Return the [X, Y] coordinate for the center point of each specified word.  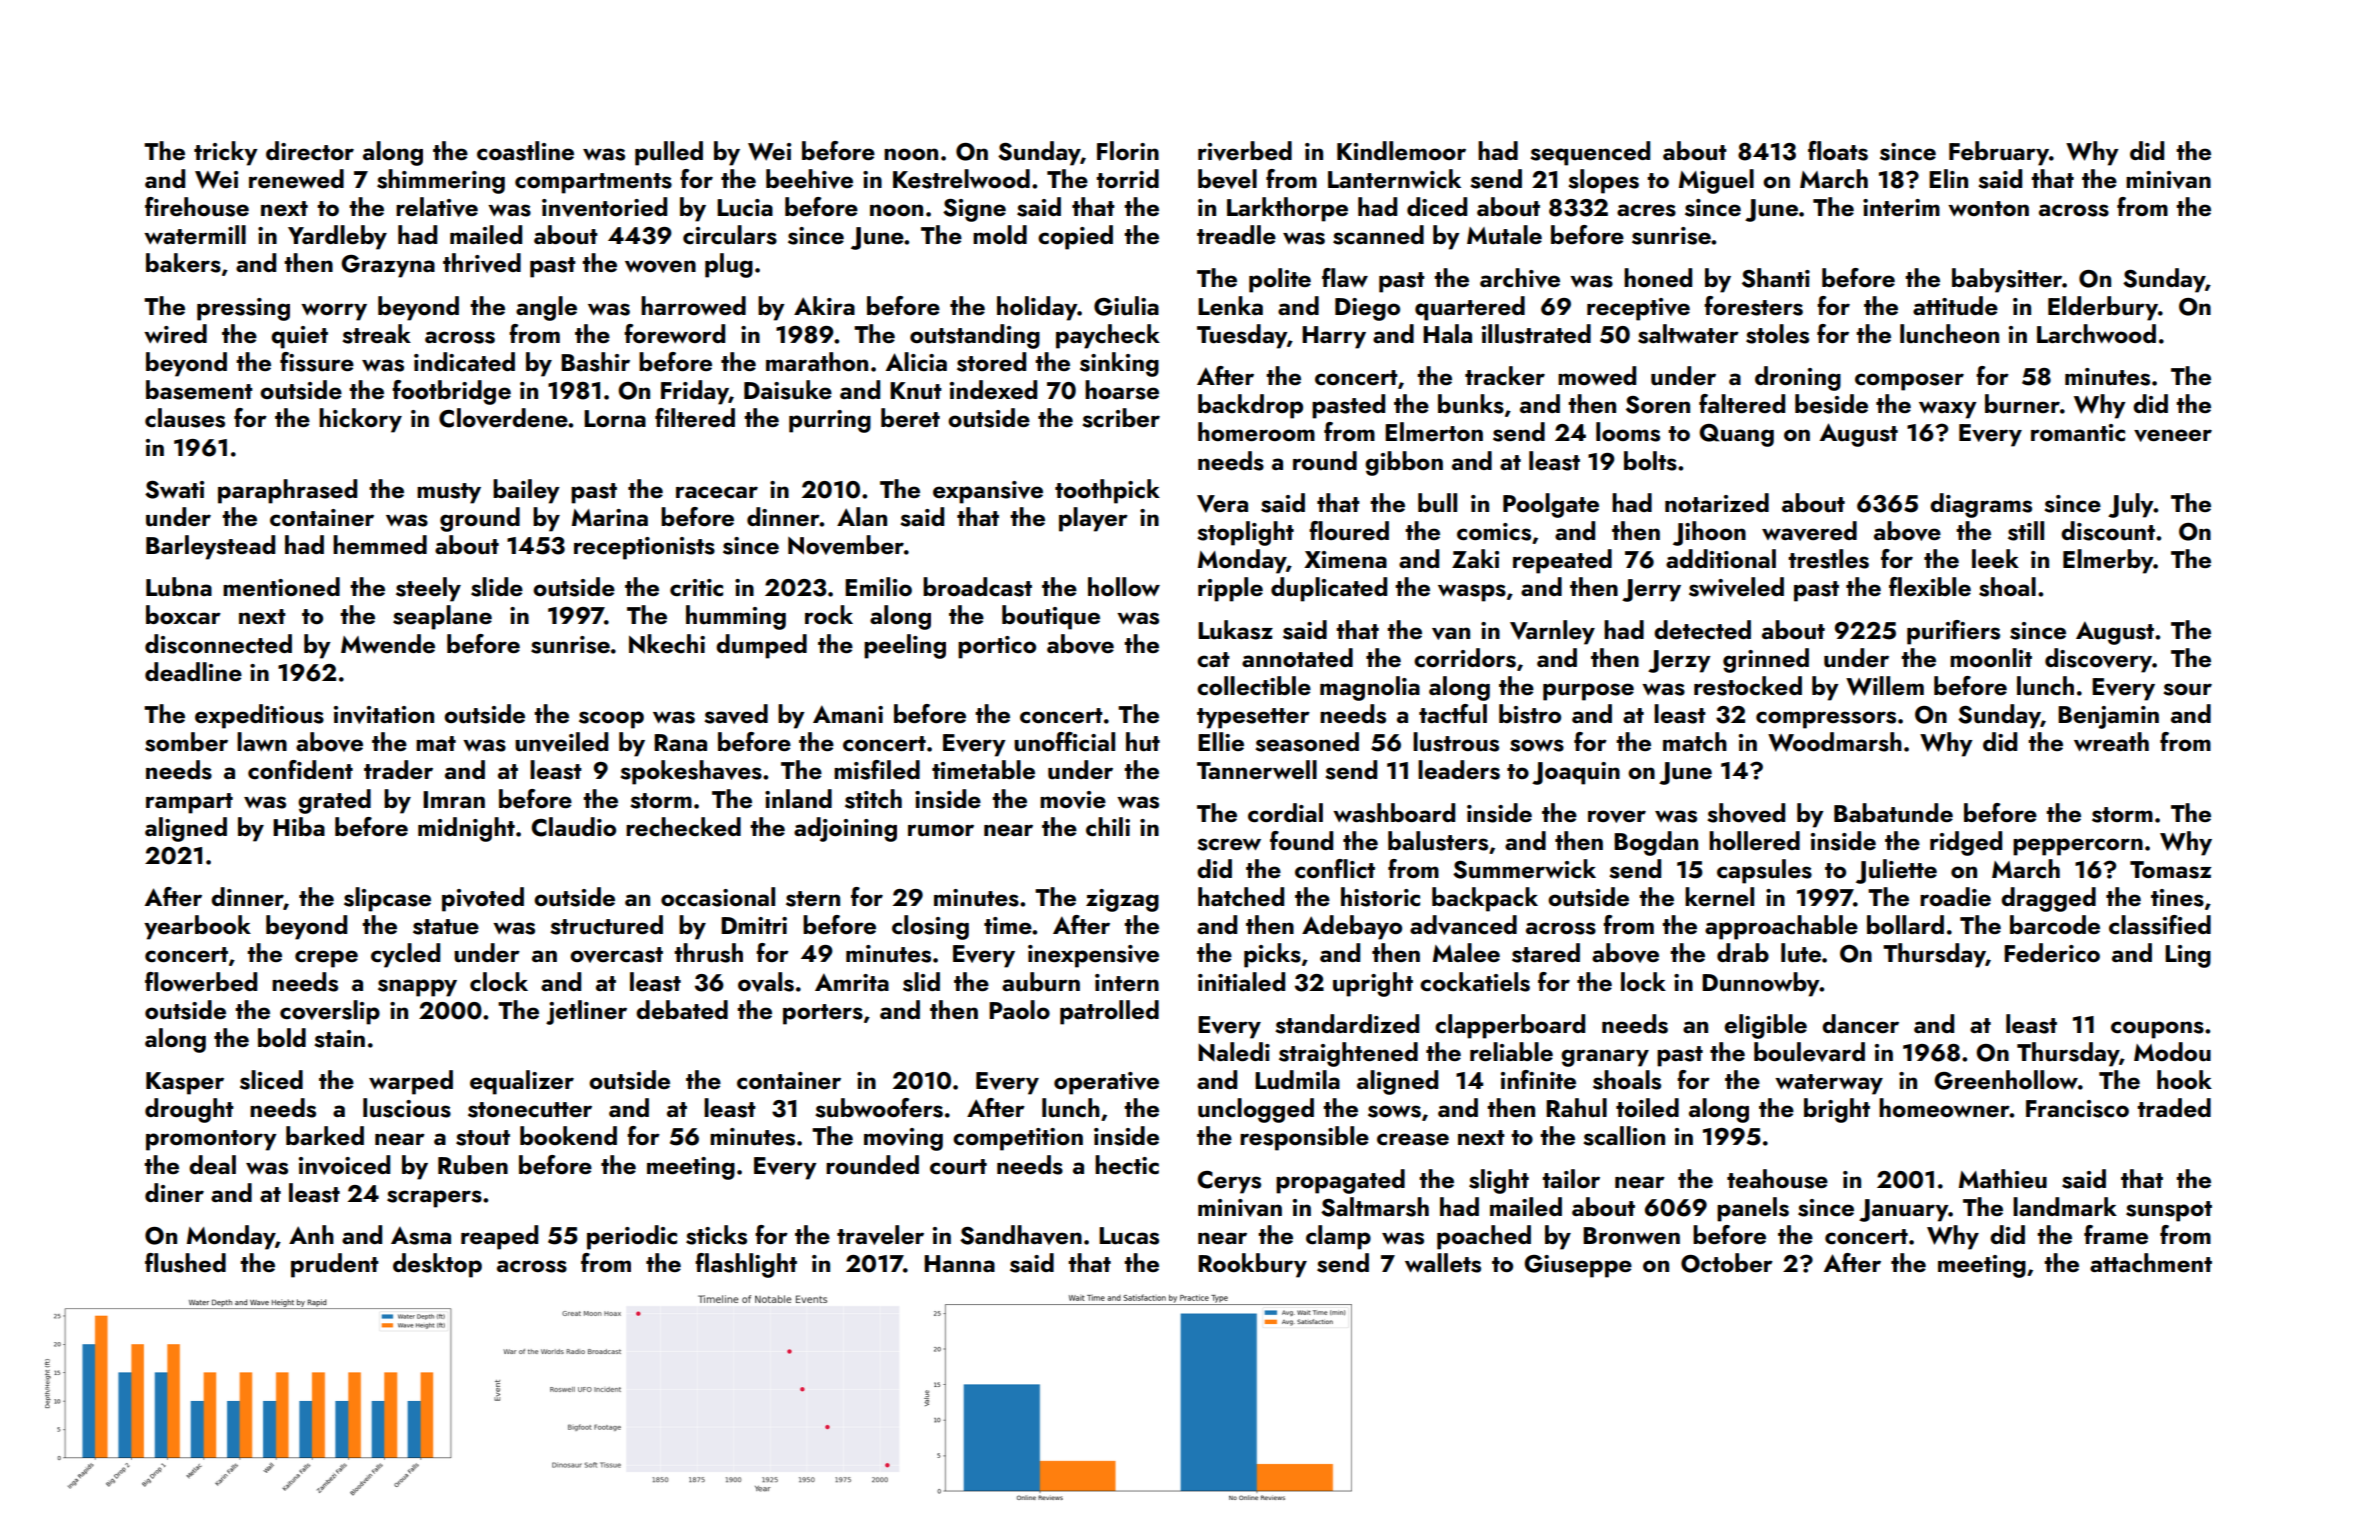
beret [910, 417]
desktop [437, 1265]
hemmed [380, 544]
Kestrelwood [961, 179]
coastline [525, 151]
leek [1995, 558]
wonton [1988, 208]
